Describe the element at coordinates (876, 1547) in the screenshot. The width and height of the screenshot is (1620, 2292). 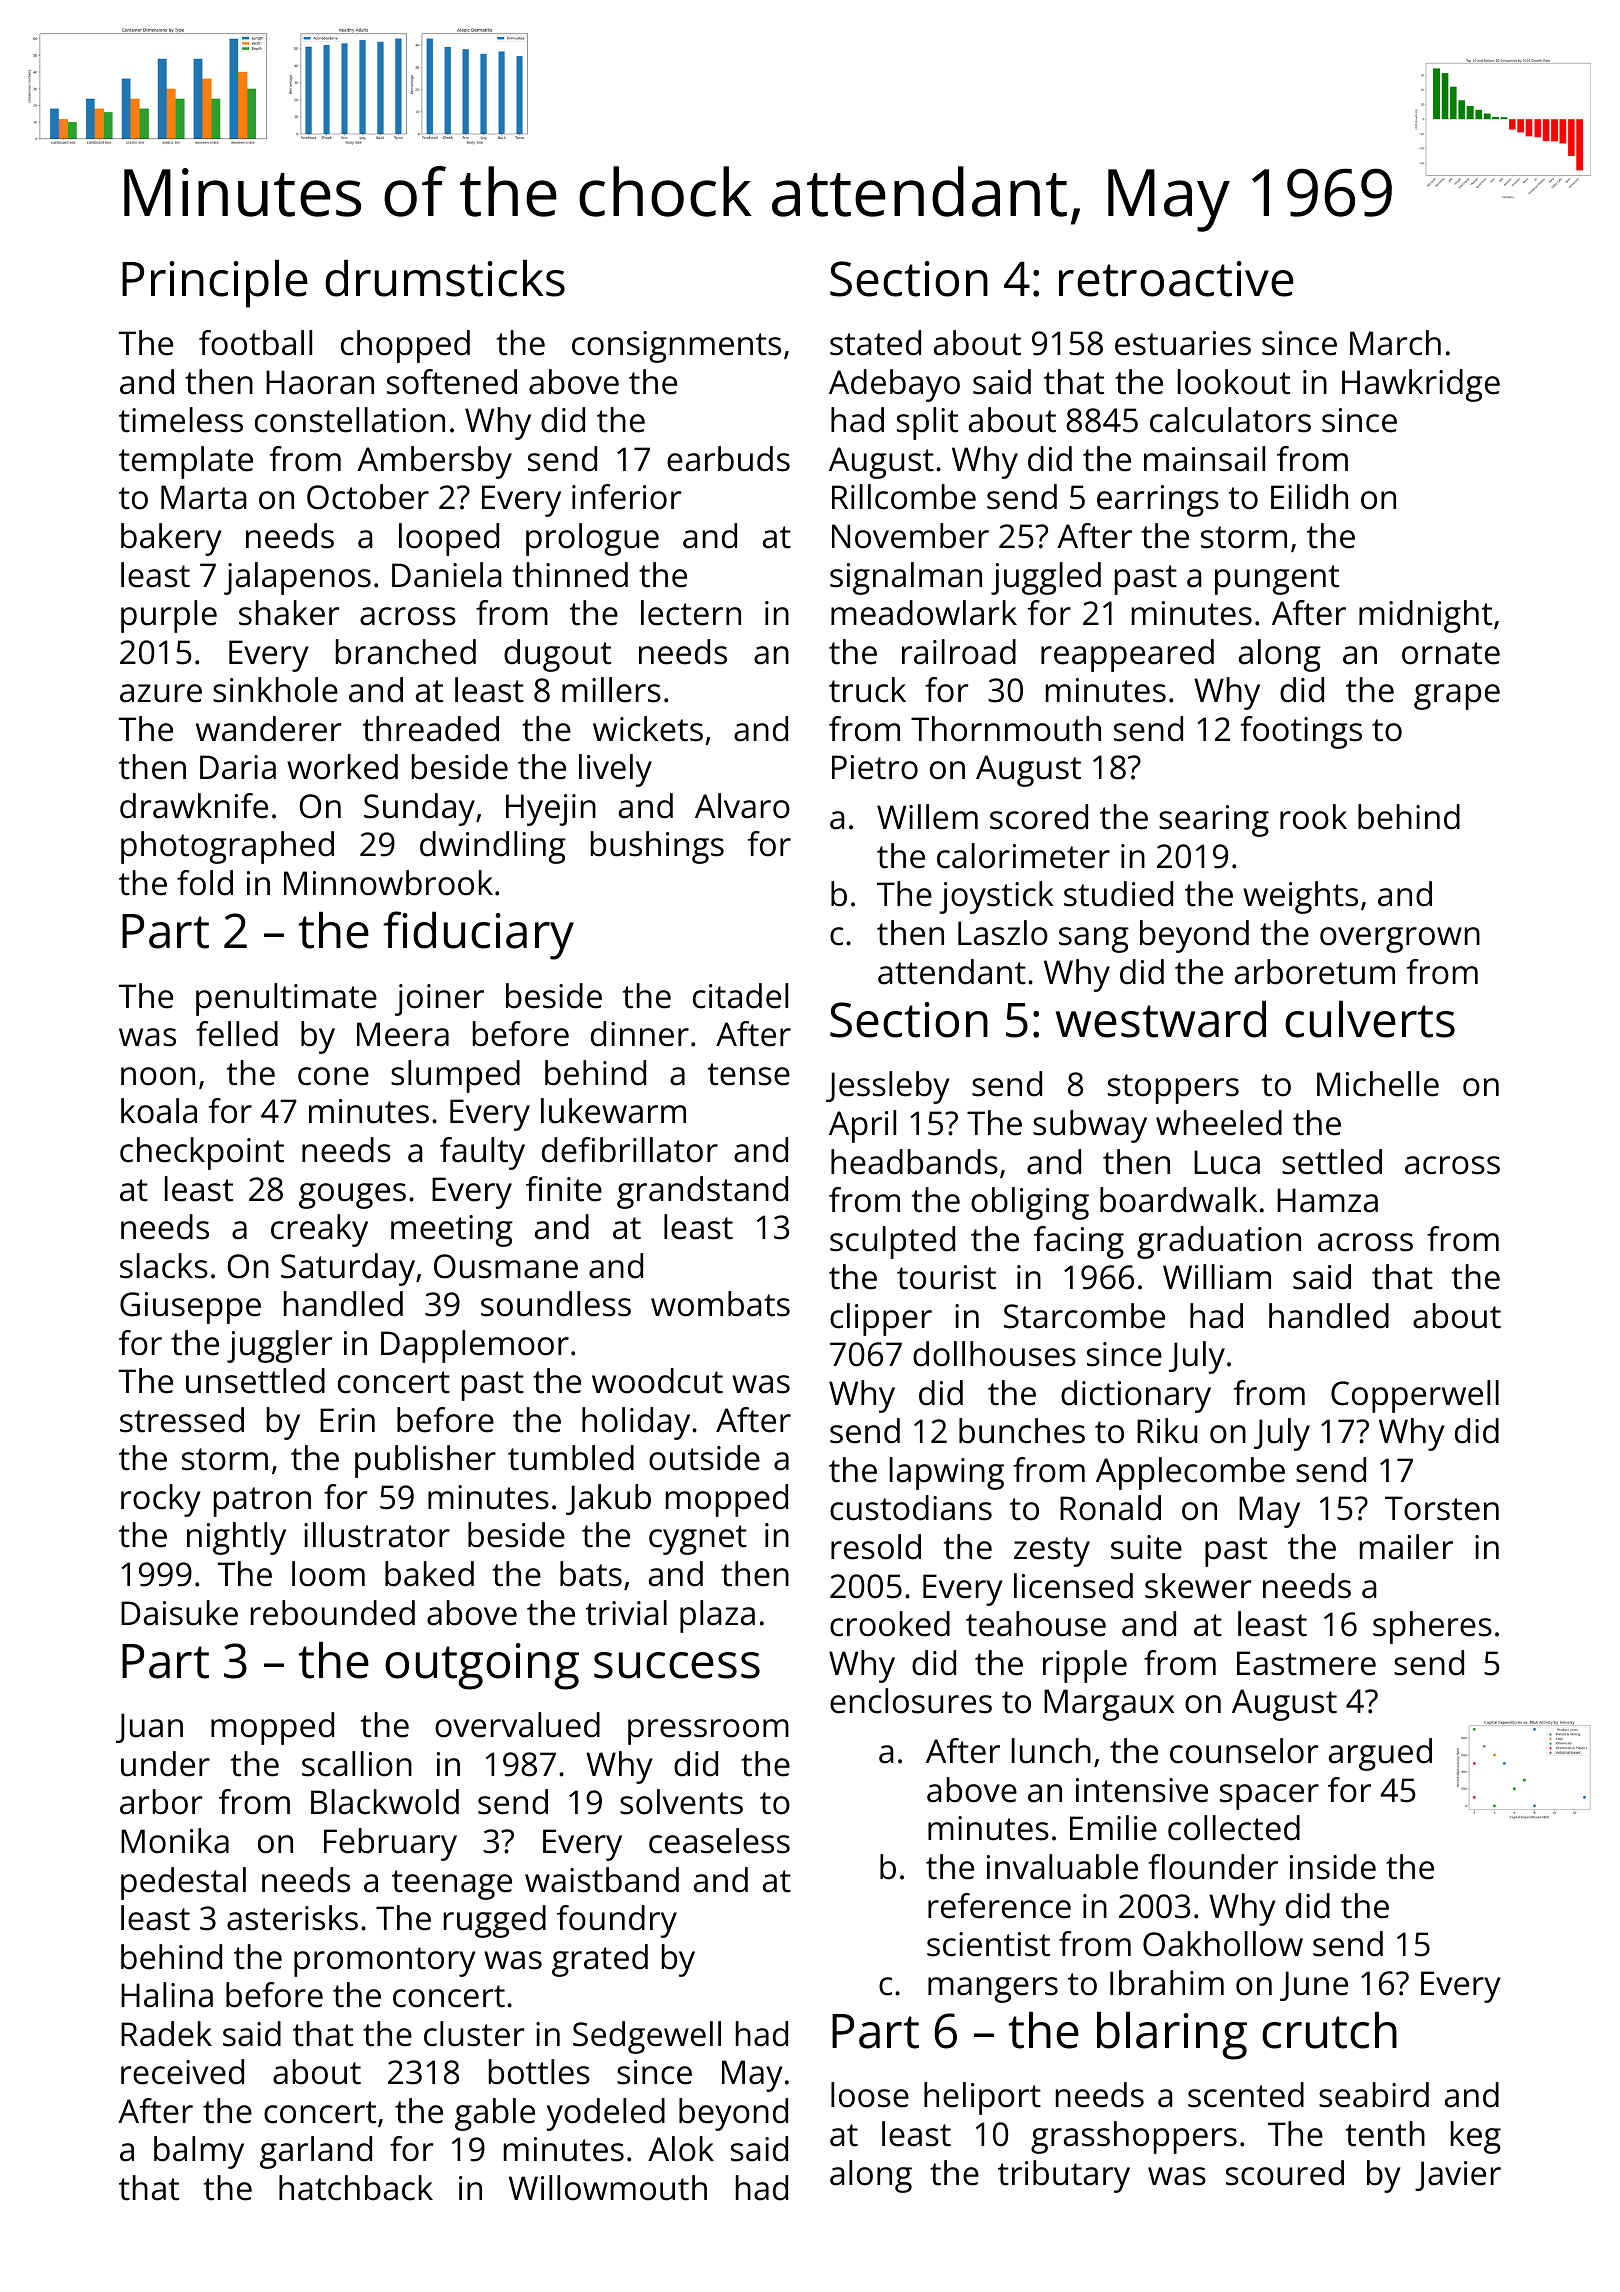
I see `resold` at that location.
